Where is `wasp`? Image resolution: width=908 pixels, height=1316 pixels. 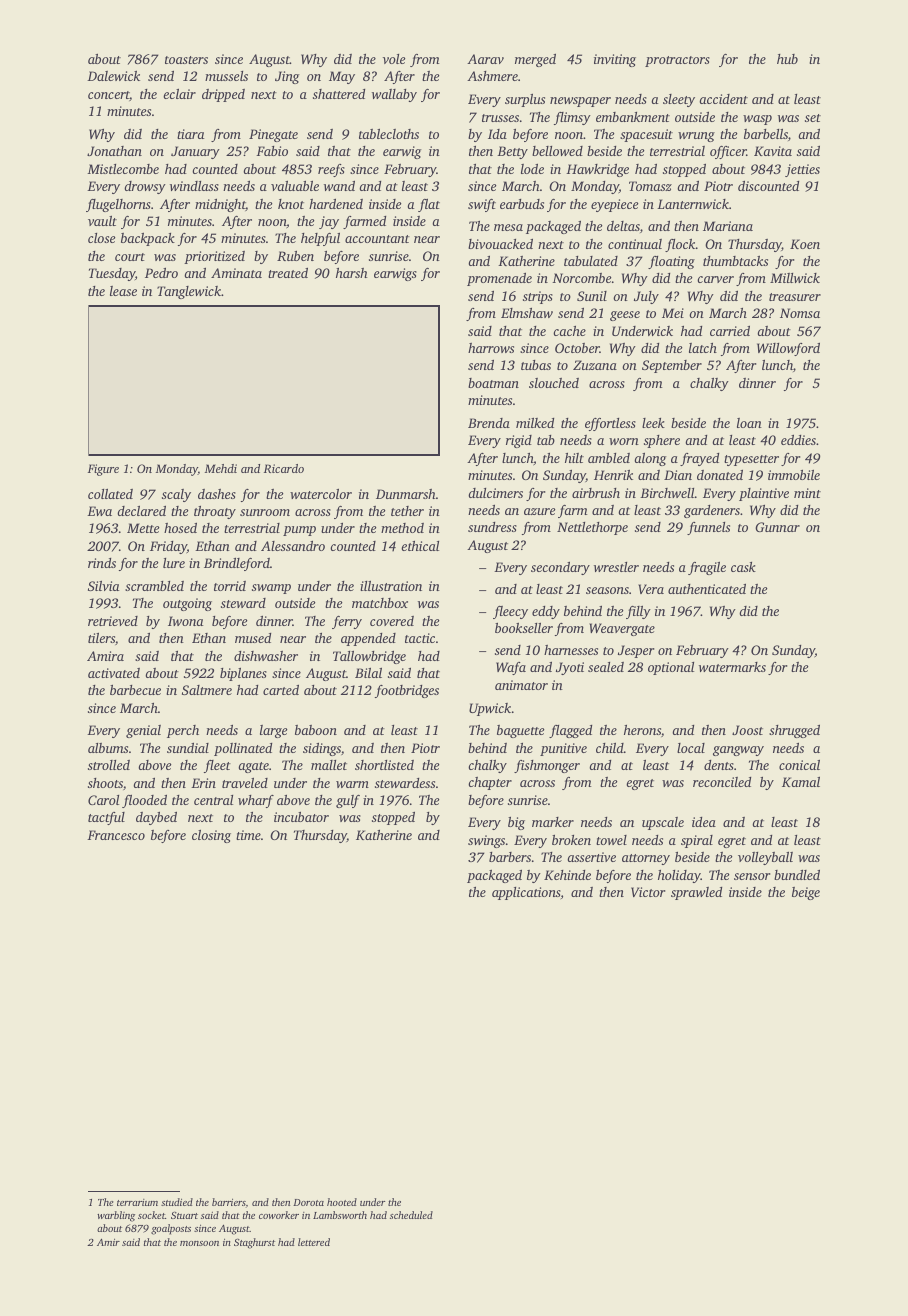 wasp is located at coordinates (757, 120).
